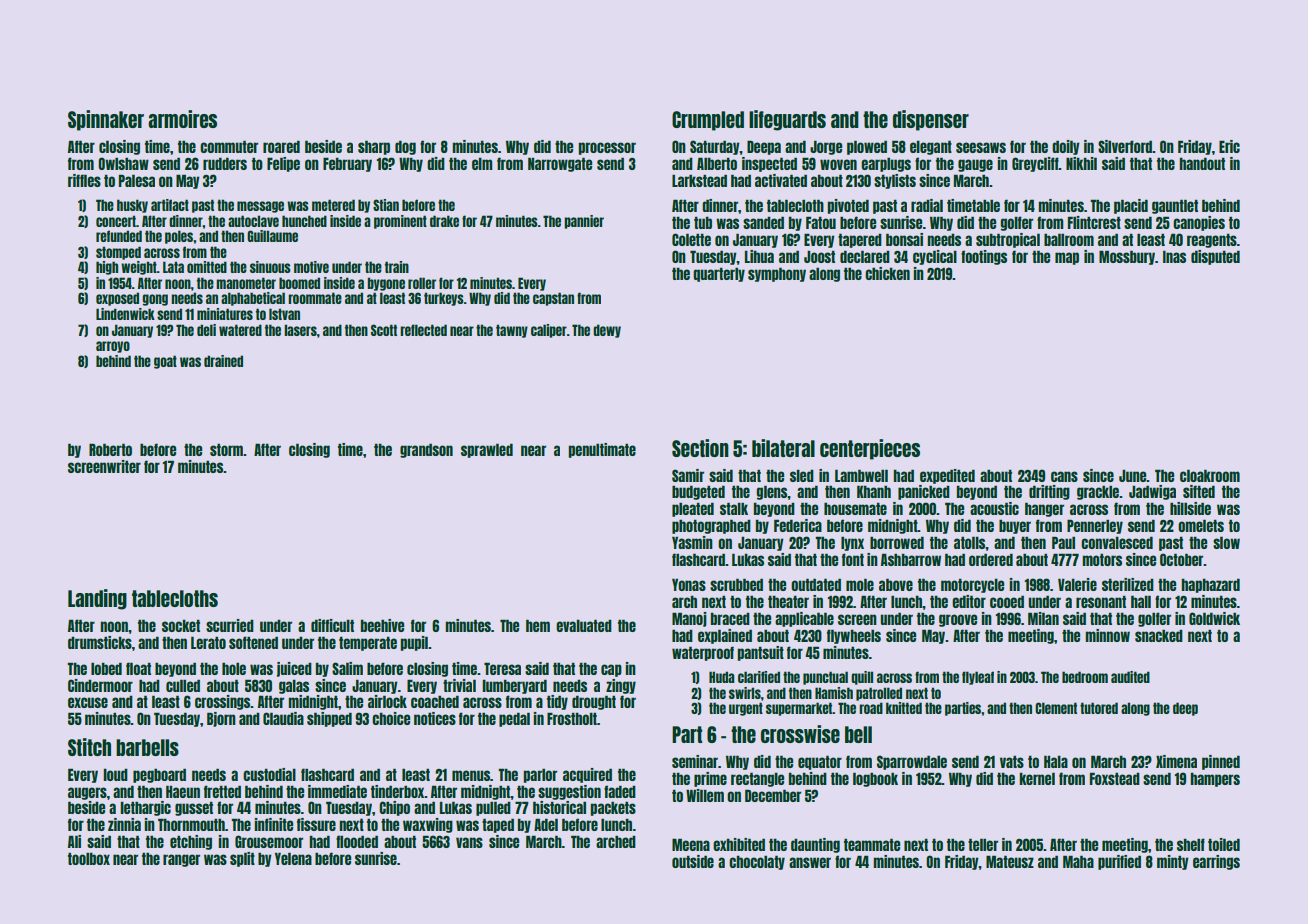 Image resolution: width=1308 pixels, height=924 pixels. What do you see at coordinates (693, 861) in the page?
I see `outside` at bounding box center [693, 861].
